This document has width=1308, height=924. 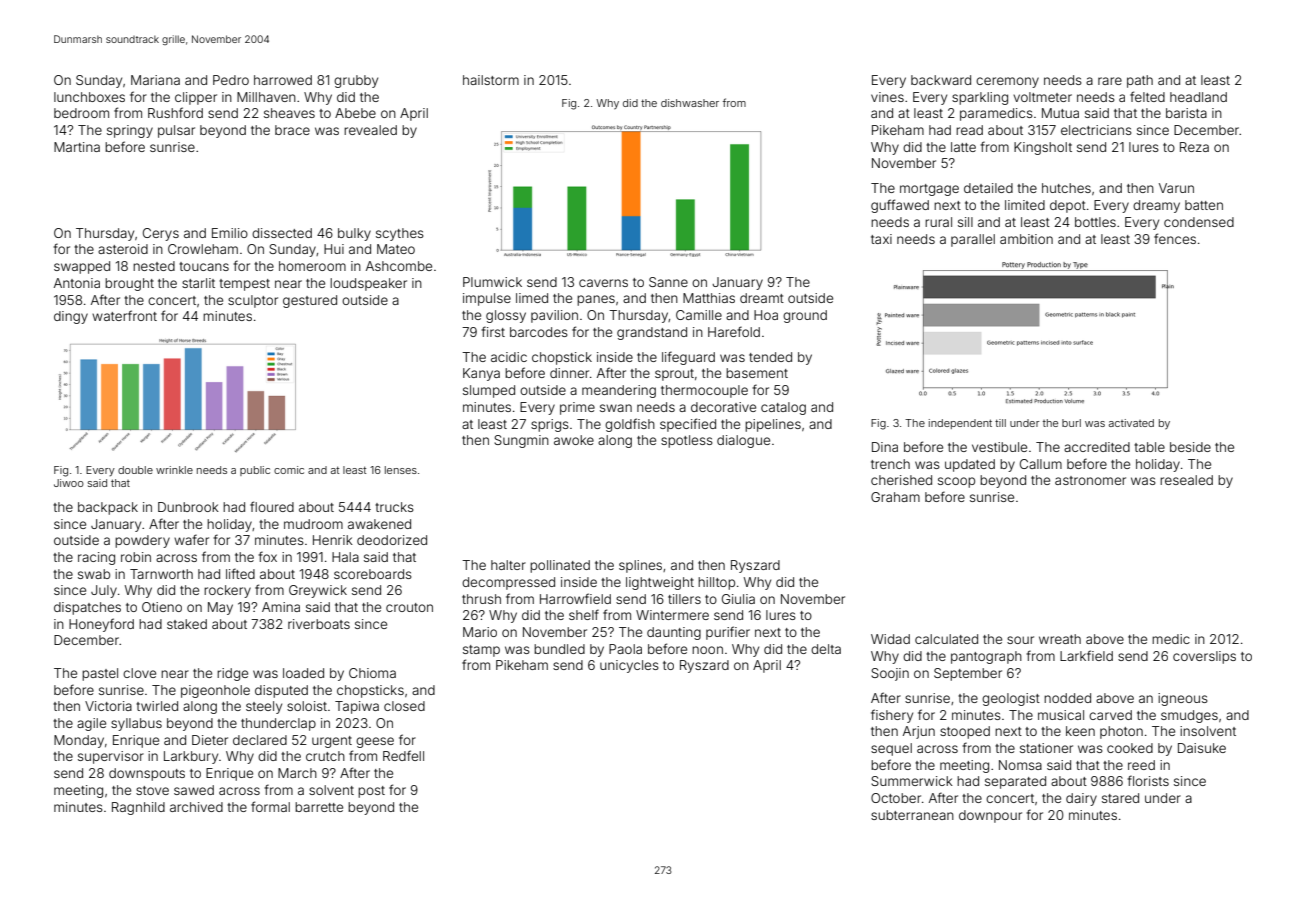 What do you see at coordinates (194, 790) in the document?
I see `sawed` at bounding box center [194, 790].
